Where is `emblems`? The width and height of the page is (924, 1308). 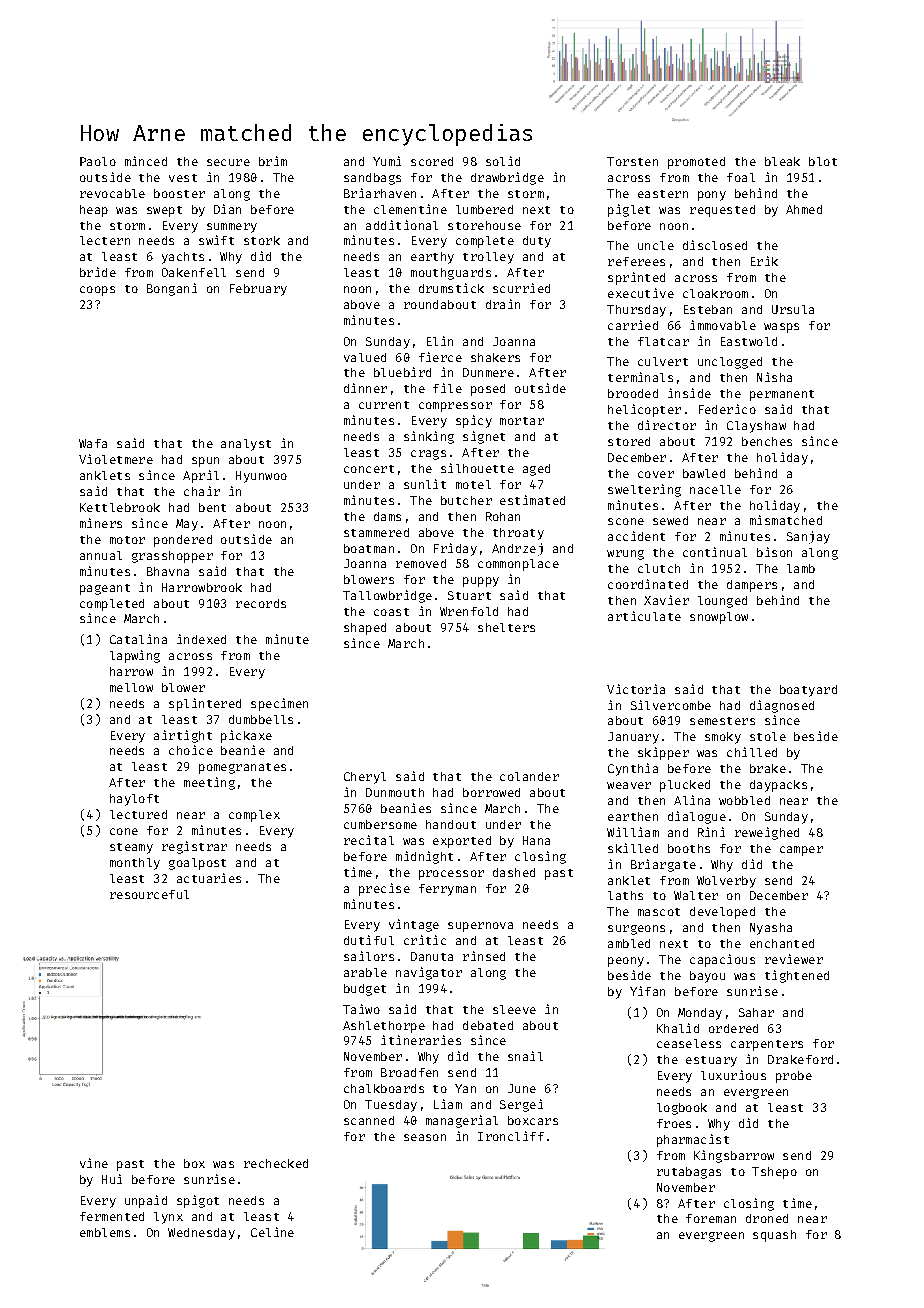
emblems is located at coordinates (105, 1232).
